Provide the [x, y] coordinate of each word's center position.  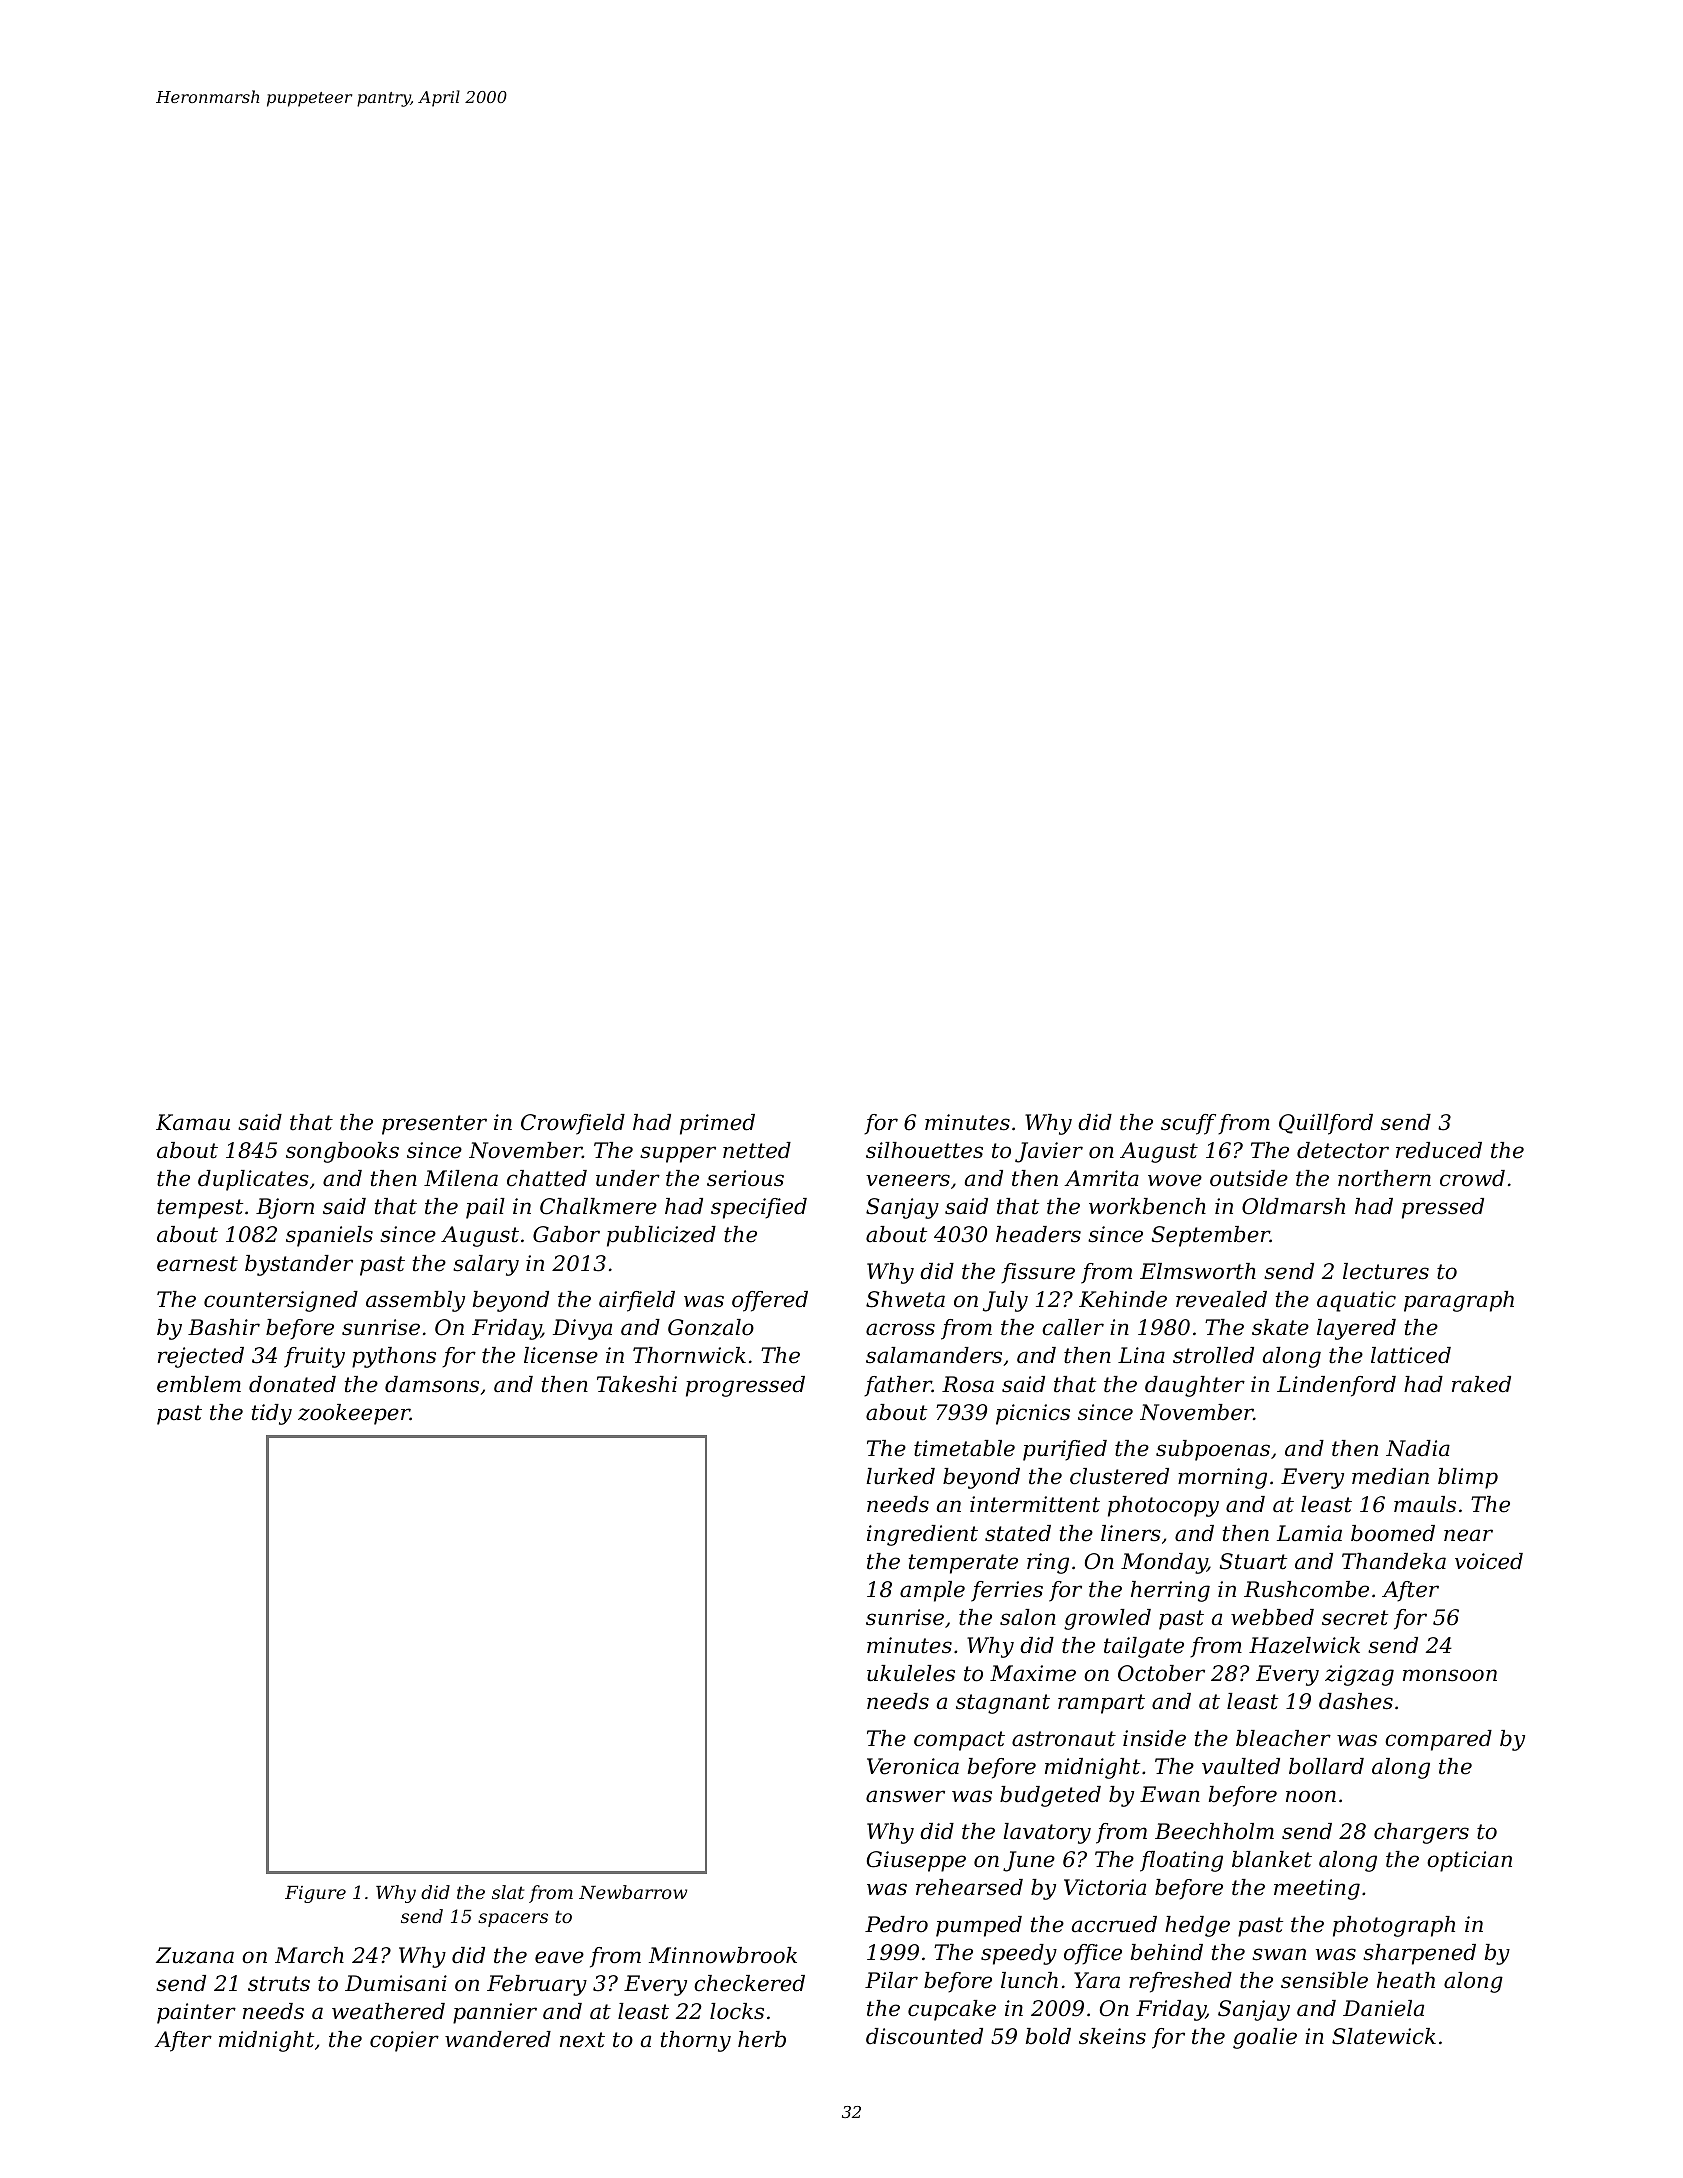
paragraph [1459, 1301]
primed [717, 1124]
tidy [272, 1414]
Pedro [896, 1924]
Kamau [193, 1122]
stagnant [1003, 1704]
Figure [315, 1894]
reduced [1439, 1150]
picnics [1033, 1414]
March [309, 1955]
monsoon [1450, 1675]
